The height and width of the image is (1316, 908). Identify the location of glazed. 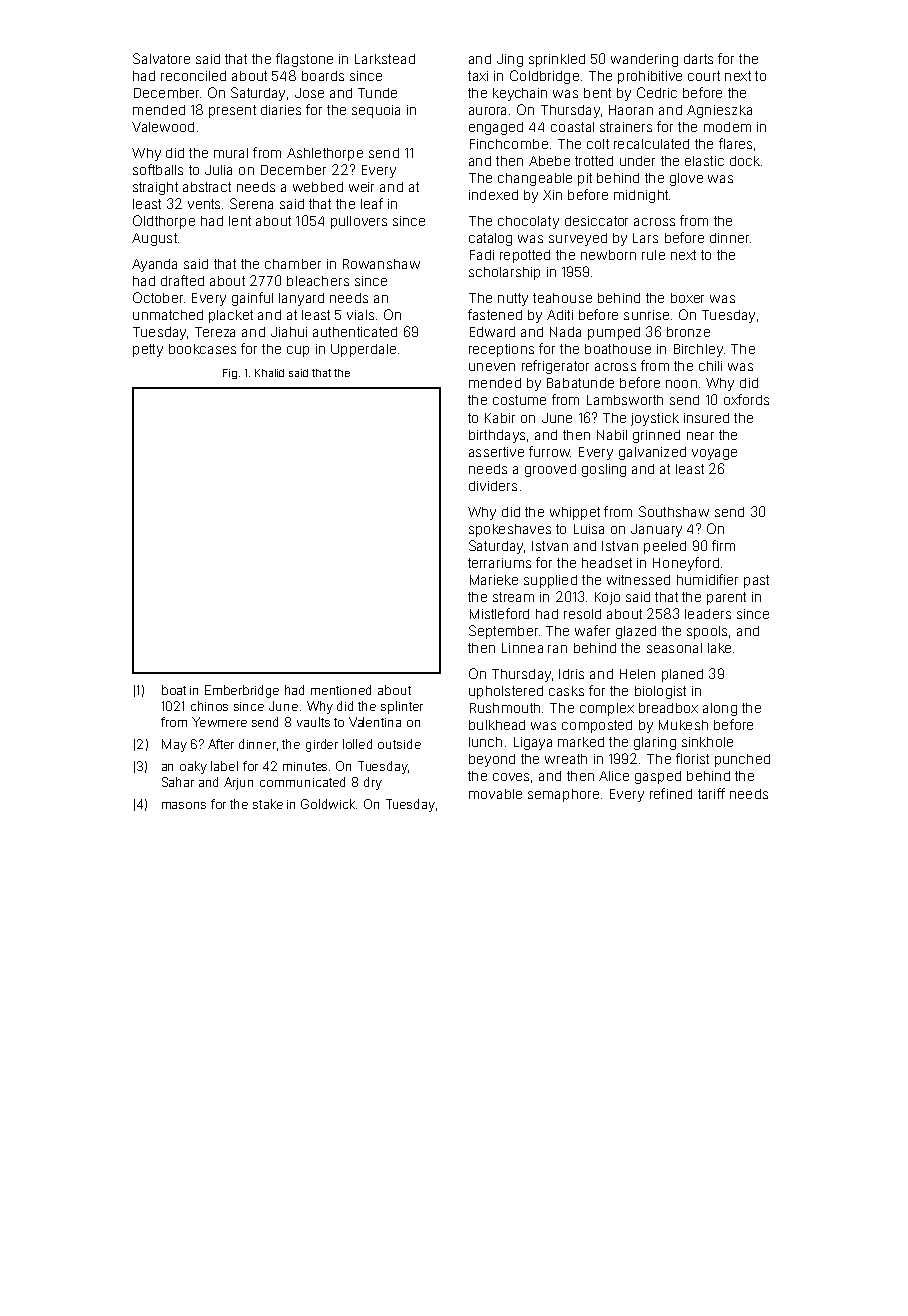
(636, 632).
